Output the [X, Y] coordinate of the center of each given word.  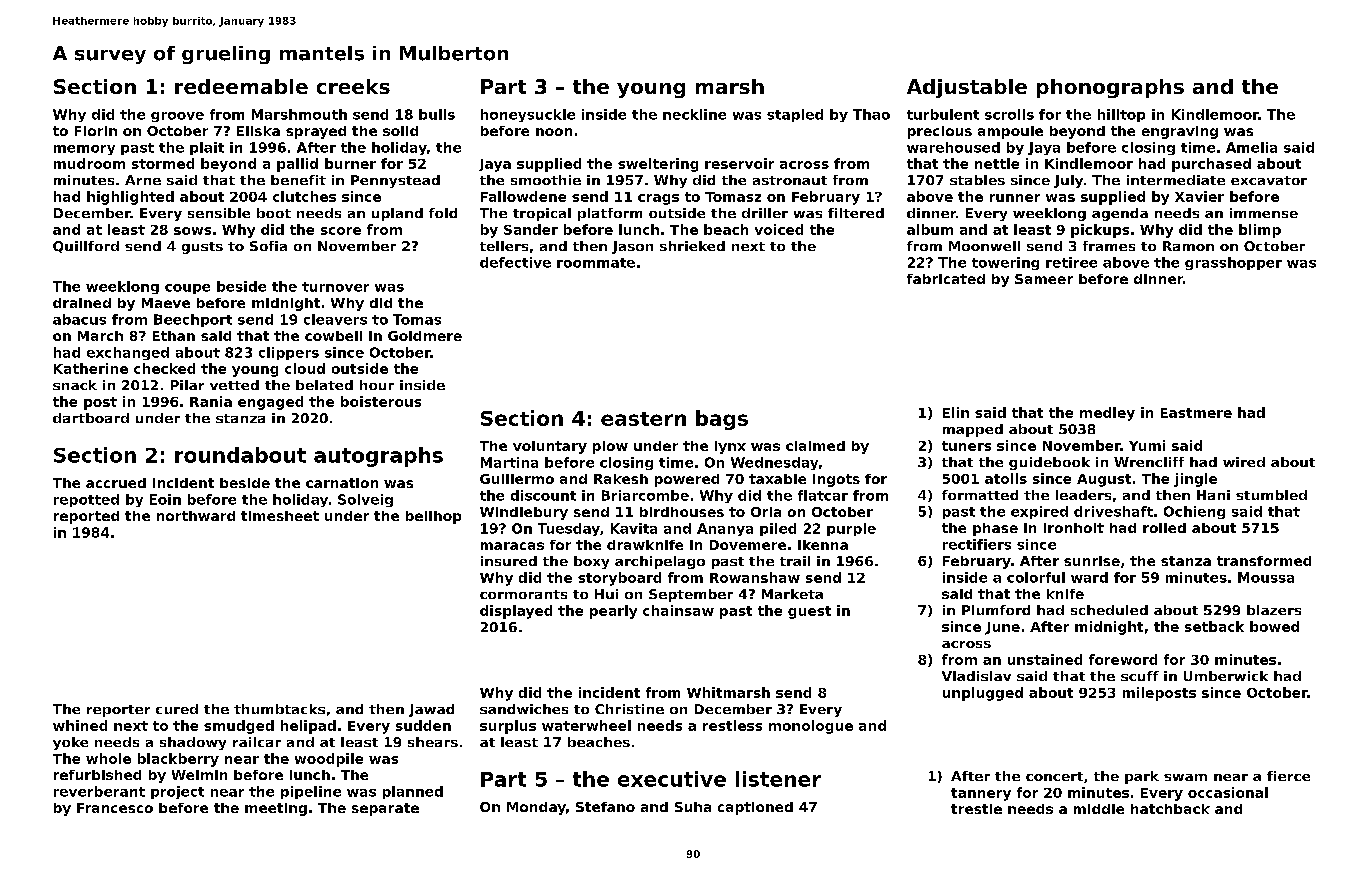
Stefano [605, 807]
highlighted [130, 198]
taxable [777, 479]
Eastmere [1196, 413]
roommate [596, 263]
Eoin [165, 499]
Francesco [115, 808]
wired [1244, 462]
